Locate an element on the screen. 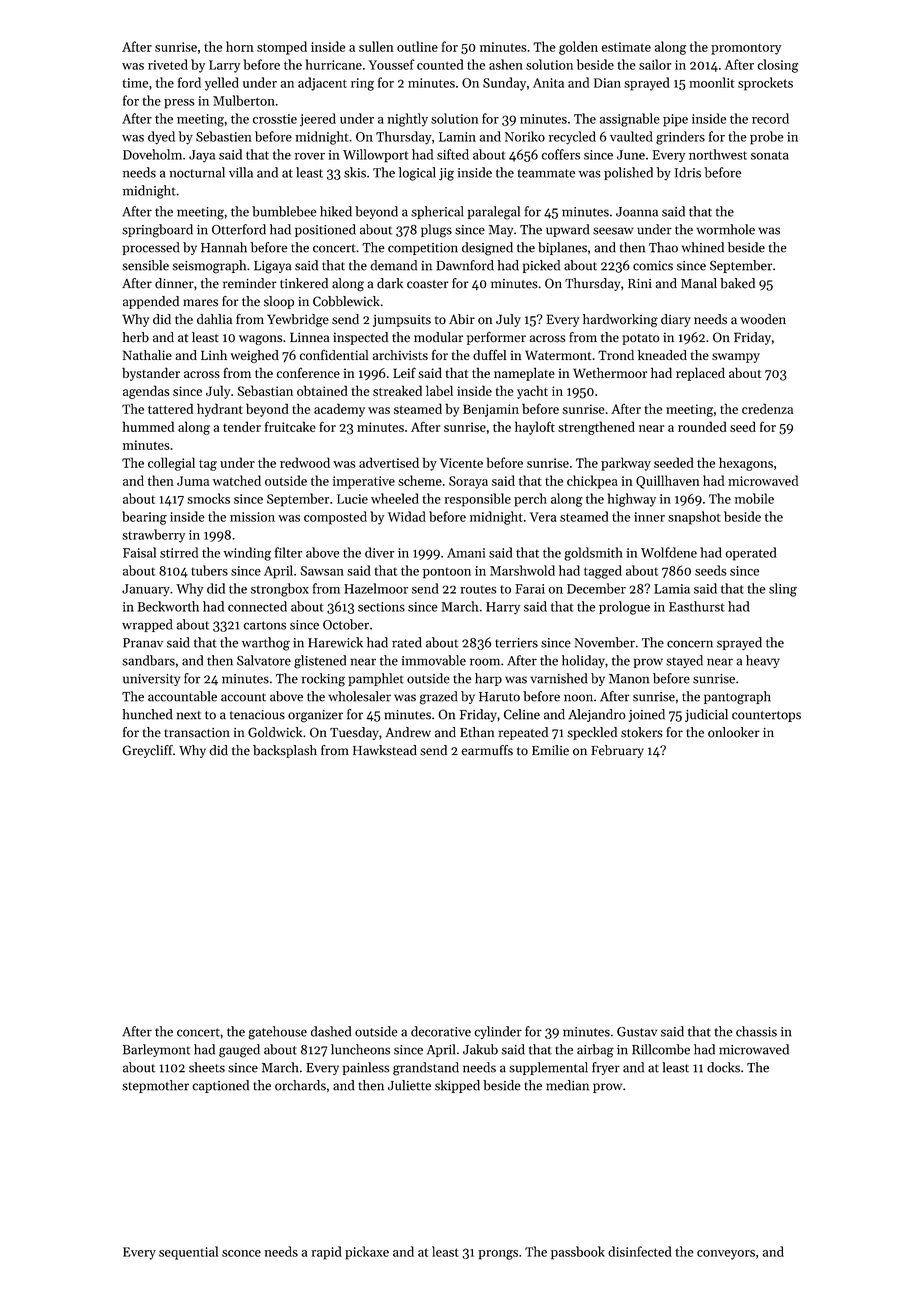 This screenshot has height=1308, width=924. promontory is located at coordinates (746, 49).
